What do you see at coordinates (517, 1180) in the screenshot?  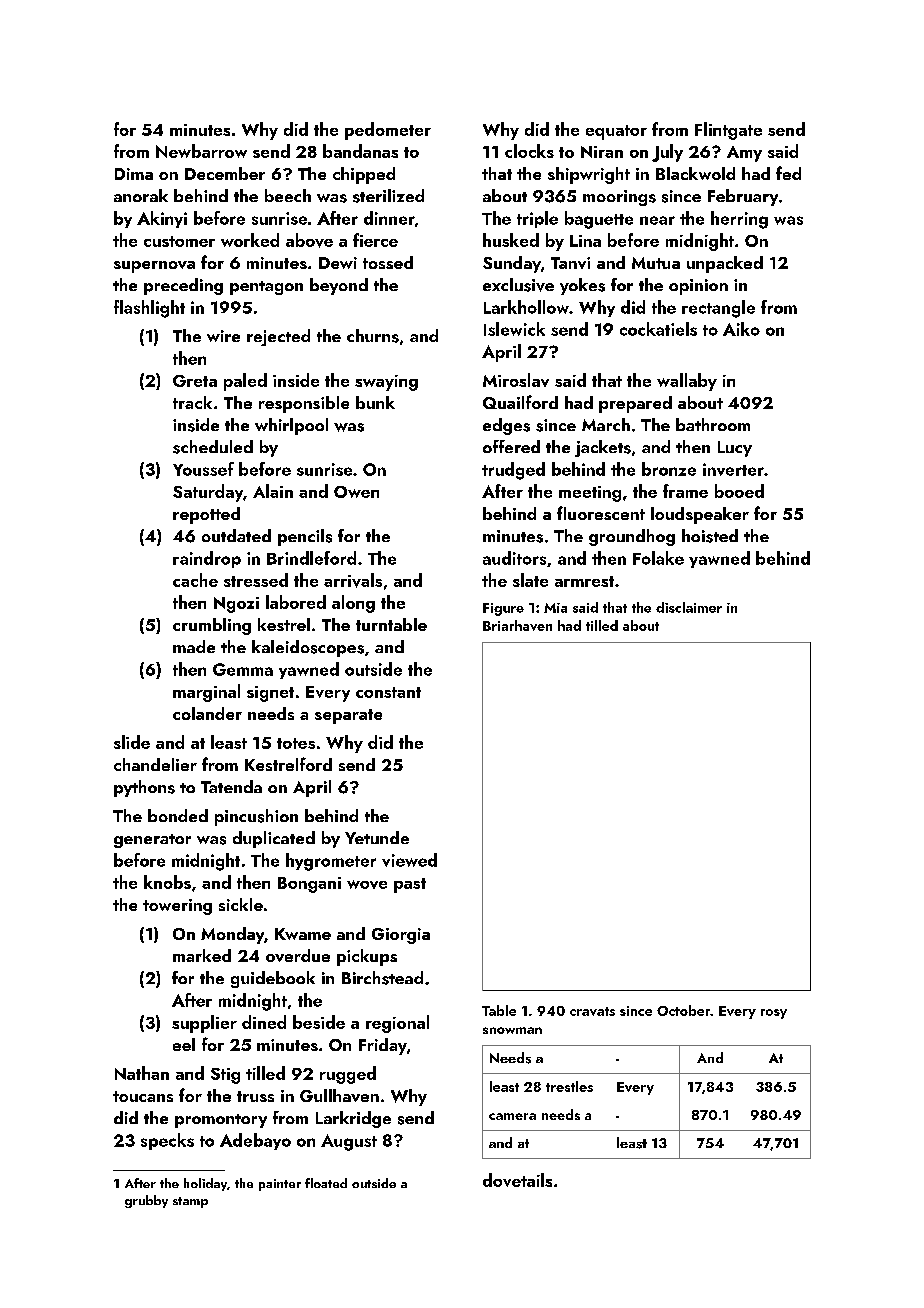 I see `dovetails` at bounding box center [517, 1180].
